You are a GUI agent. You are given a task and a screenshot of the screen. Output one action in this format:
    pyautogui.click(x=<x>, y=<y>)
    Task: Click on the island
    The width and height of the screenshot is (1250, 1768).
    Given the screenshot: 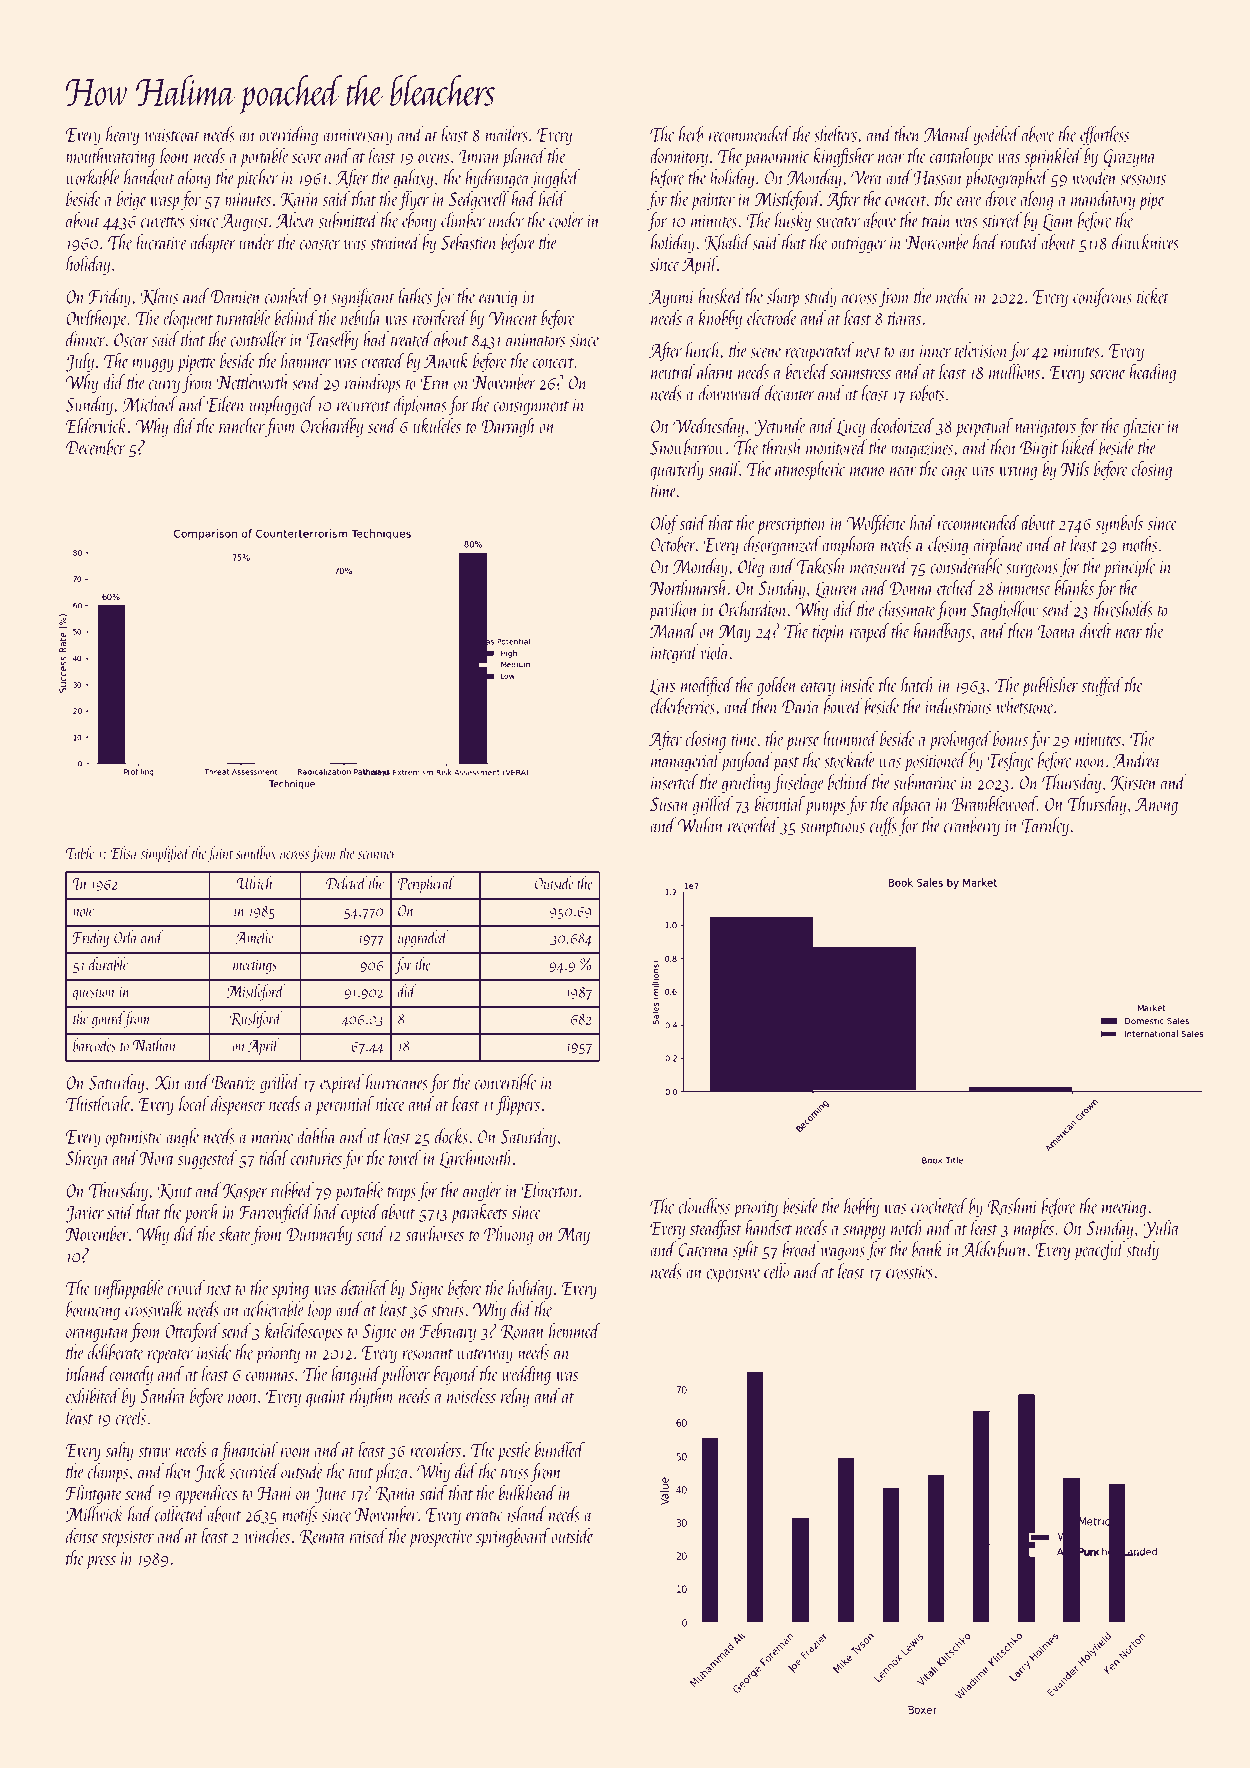 What is the action you would take?
    pyautogui.click(x=527, y=1514)
